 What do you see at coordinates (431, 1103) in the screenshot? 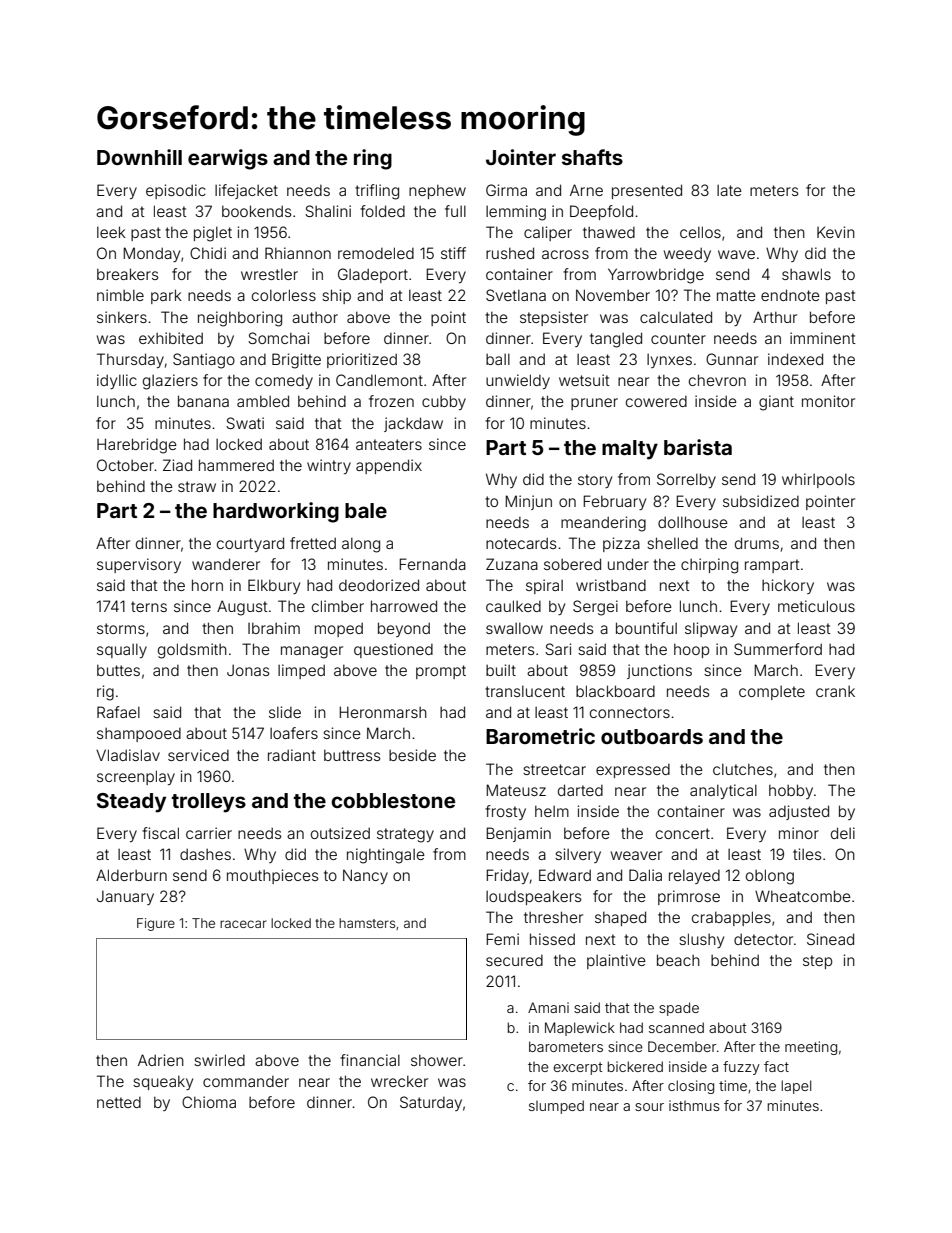
I see `Saturday` at bounding box center [431, 1103].
